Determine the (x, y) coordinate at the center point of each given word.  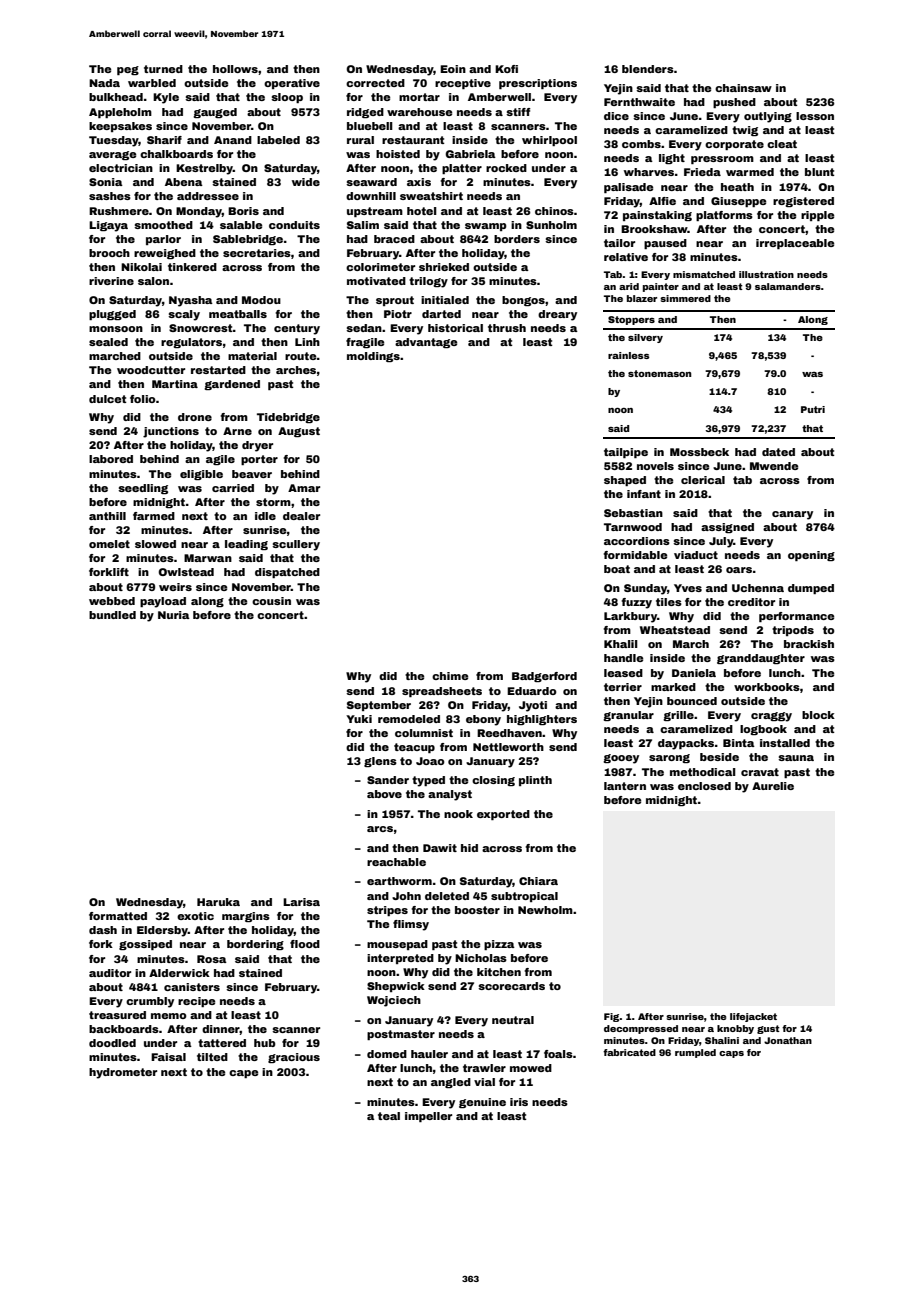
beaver (252, 474)
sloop (287, 98)
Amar (304, 488)
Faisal (168, 1057)
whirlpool (549, 141)
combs (641, 144)
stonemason (659, 373)
